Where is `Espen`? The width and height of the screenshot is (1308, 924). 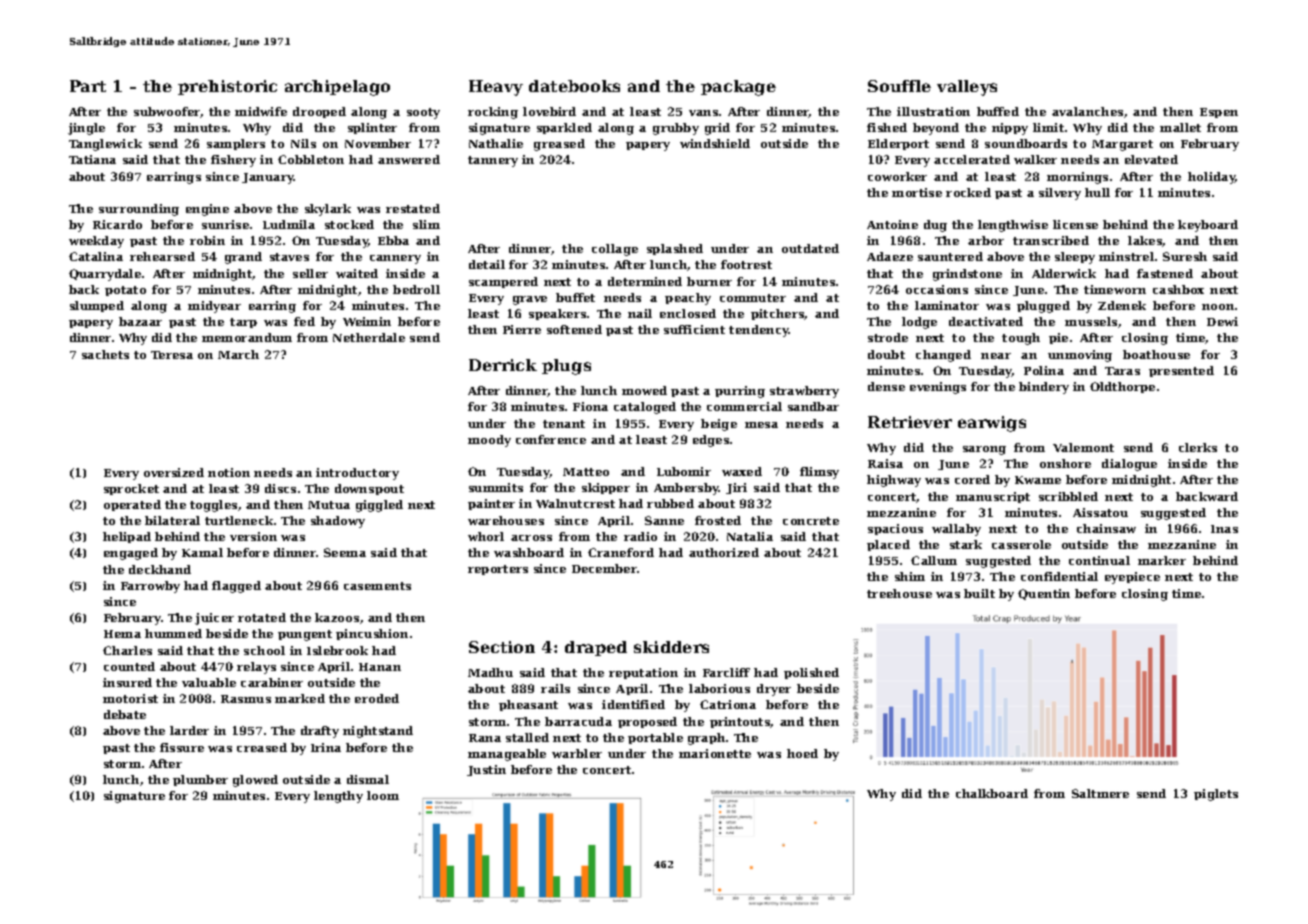
Espen is located at coordinates (1219, 113).
